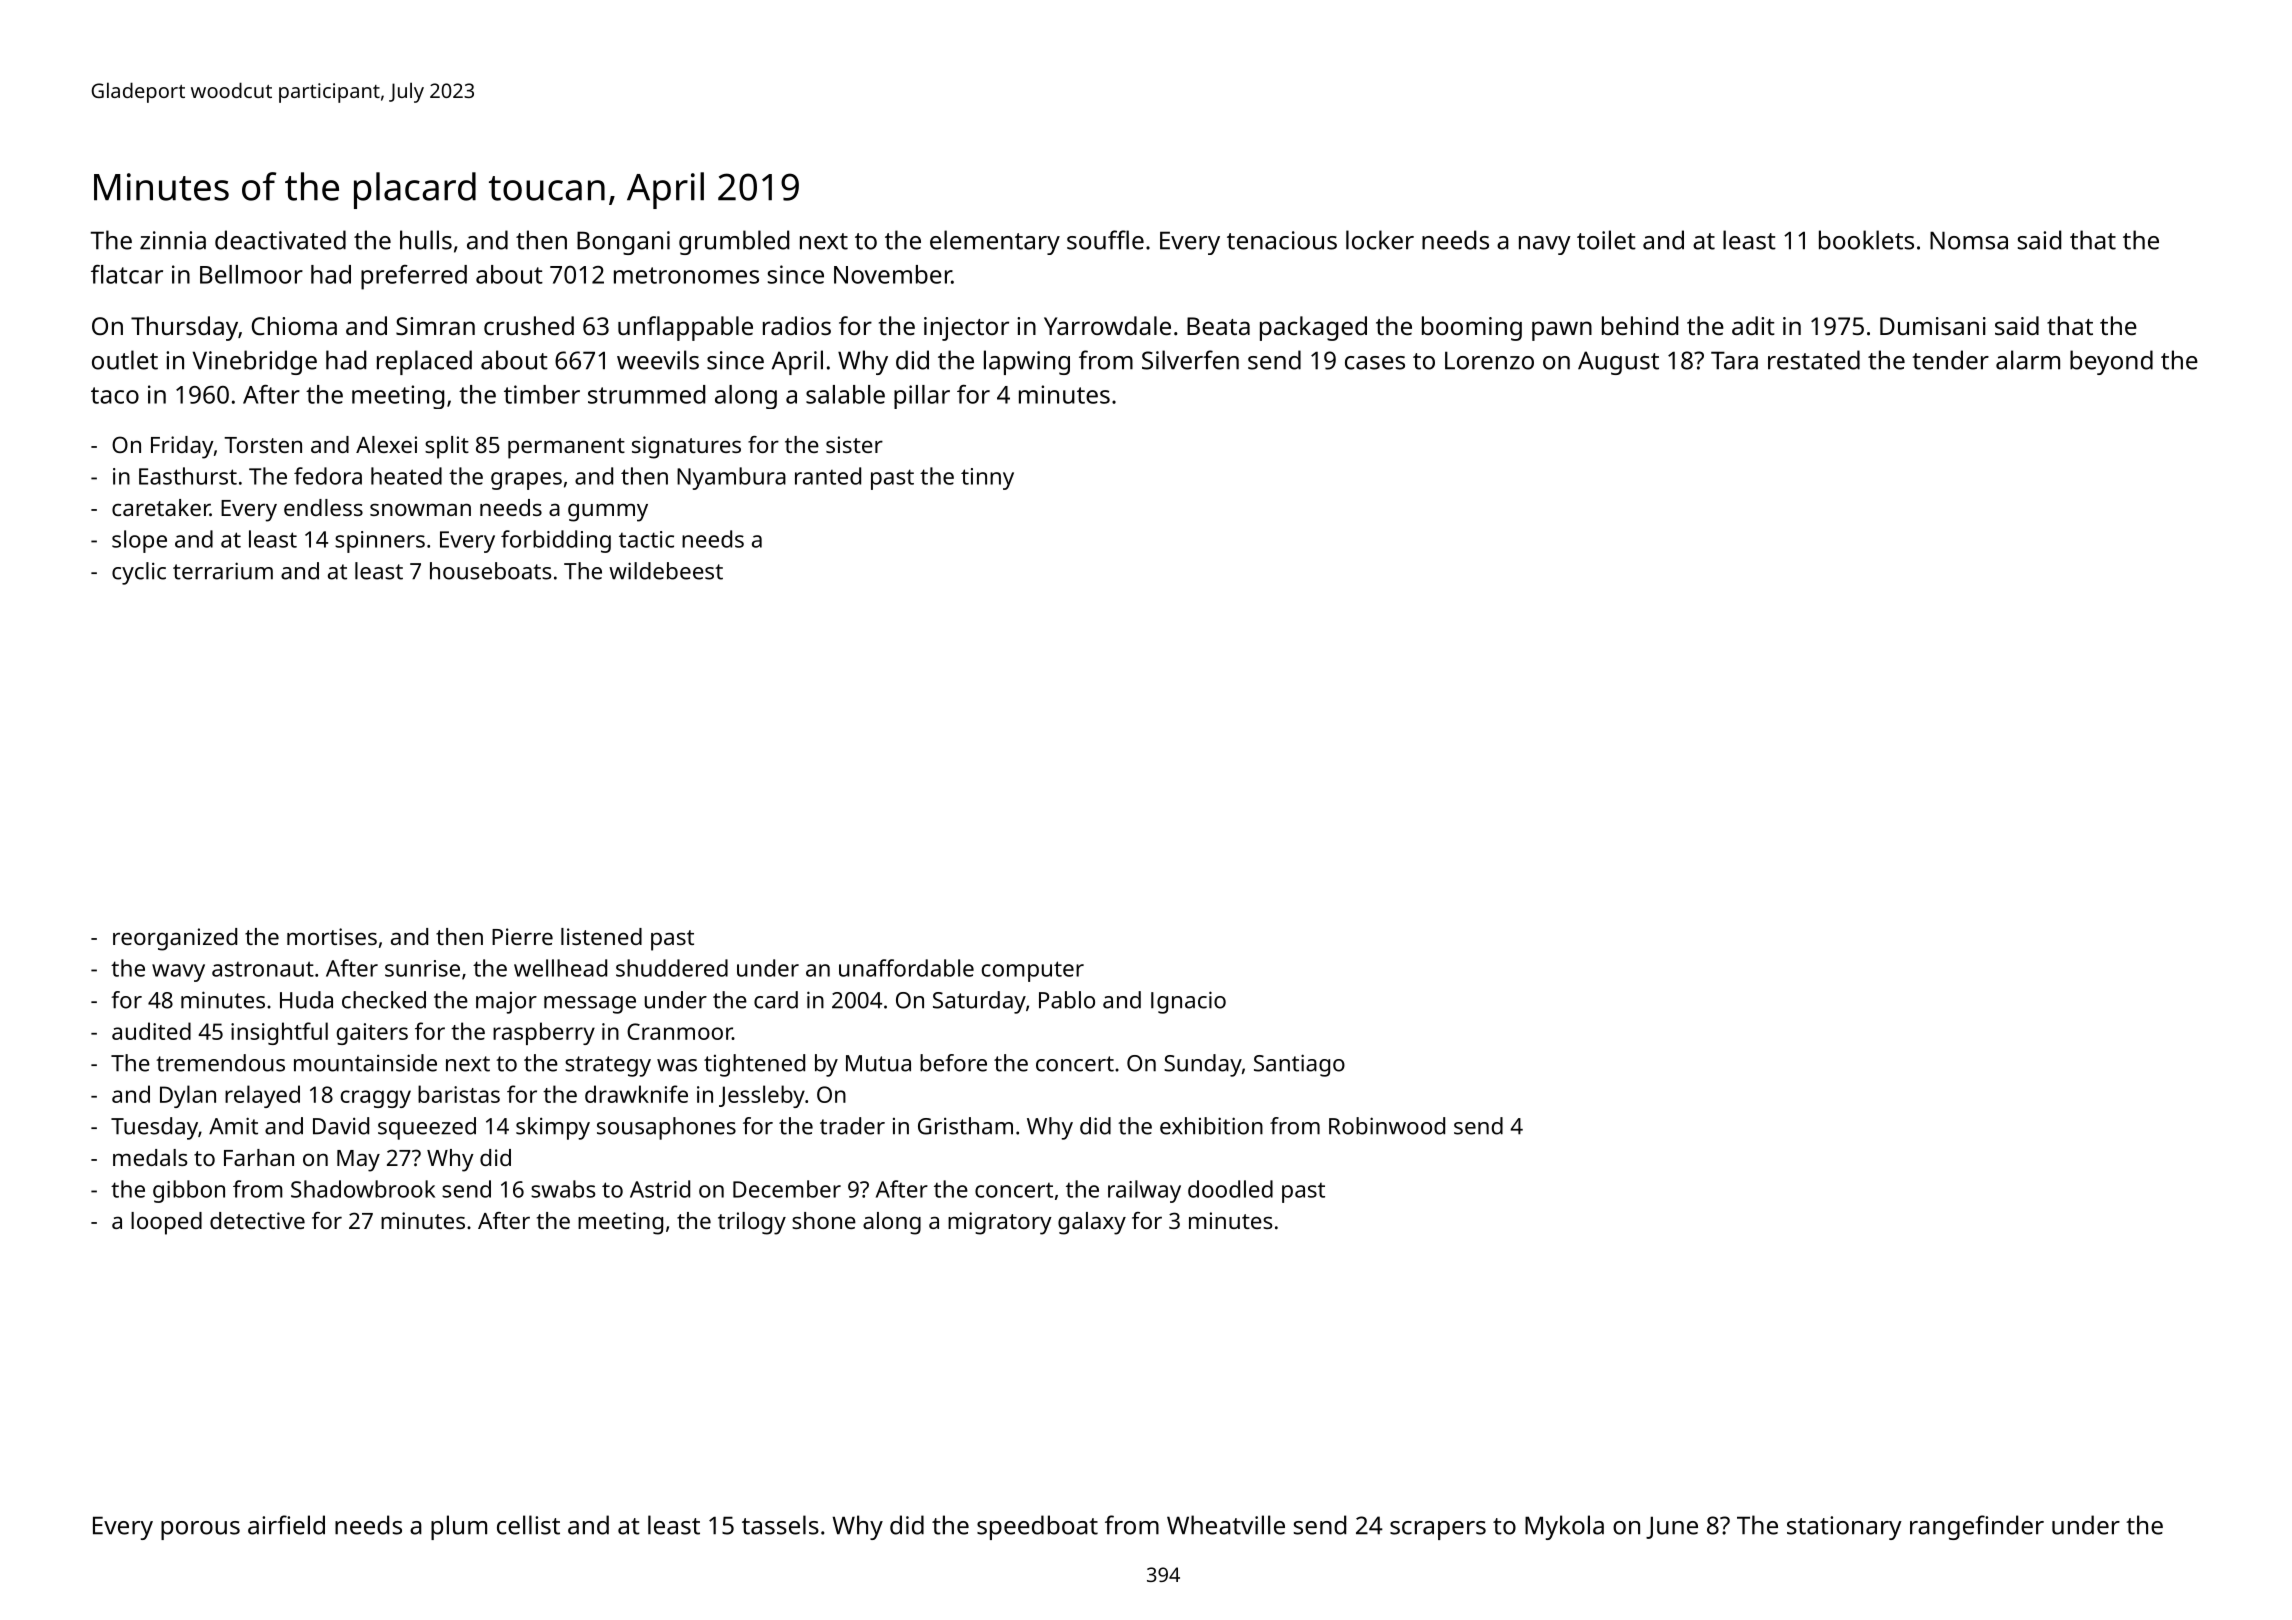  I want to click on mortises, so click(332, 936).
